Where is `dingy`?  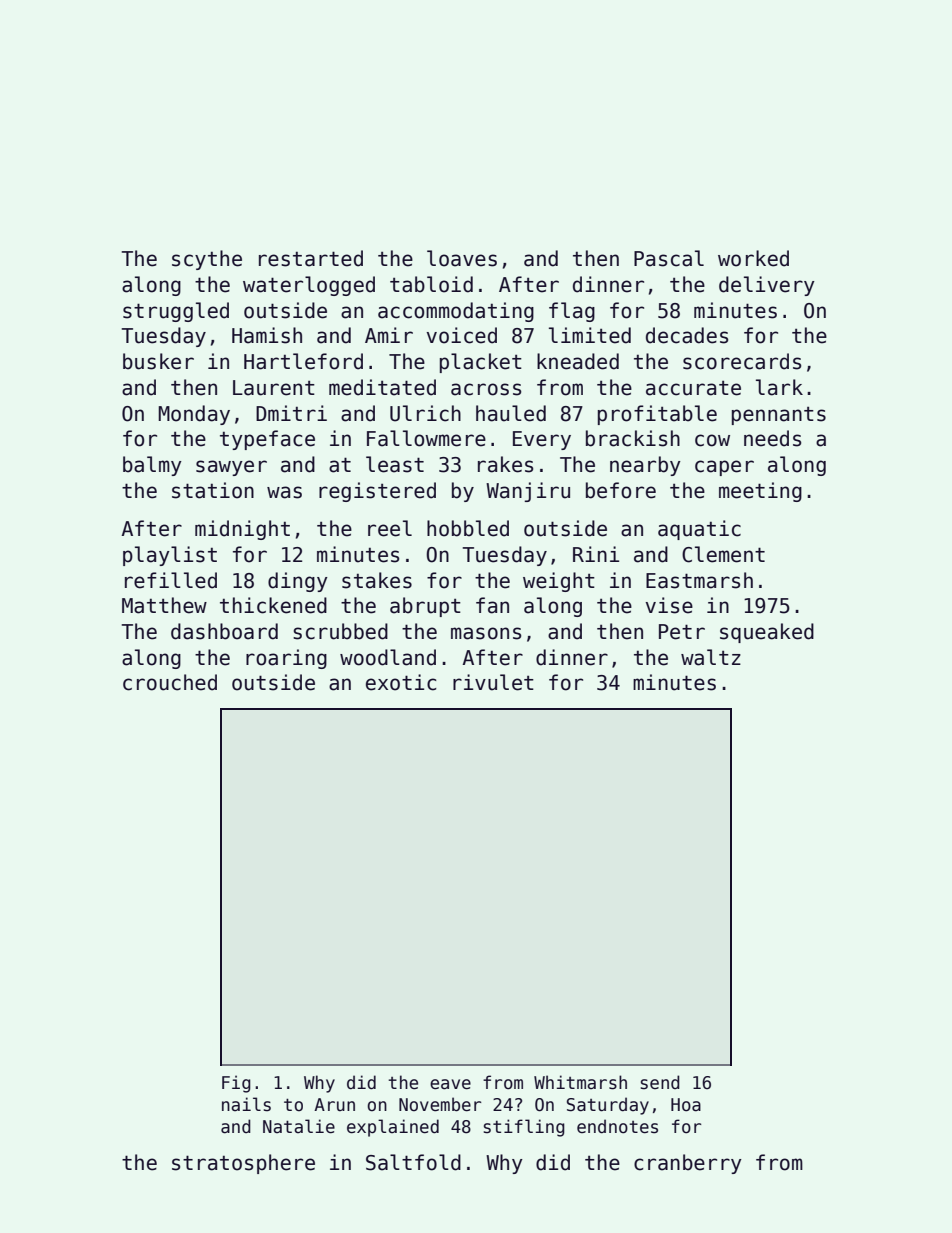 dingy is located at coordinates (298, 582).
